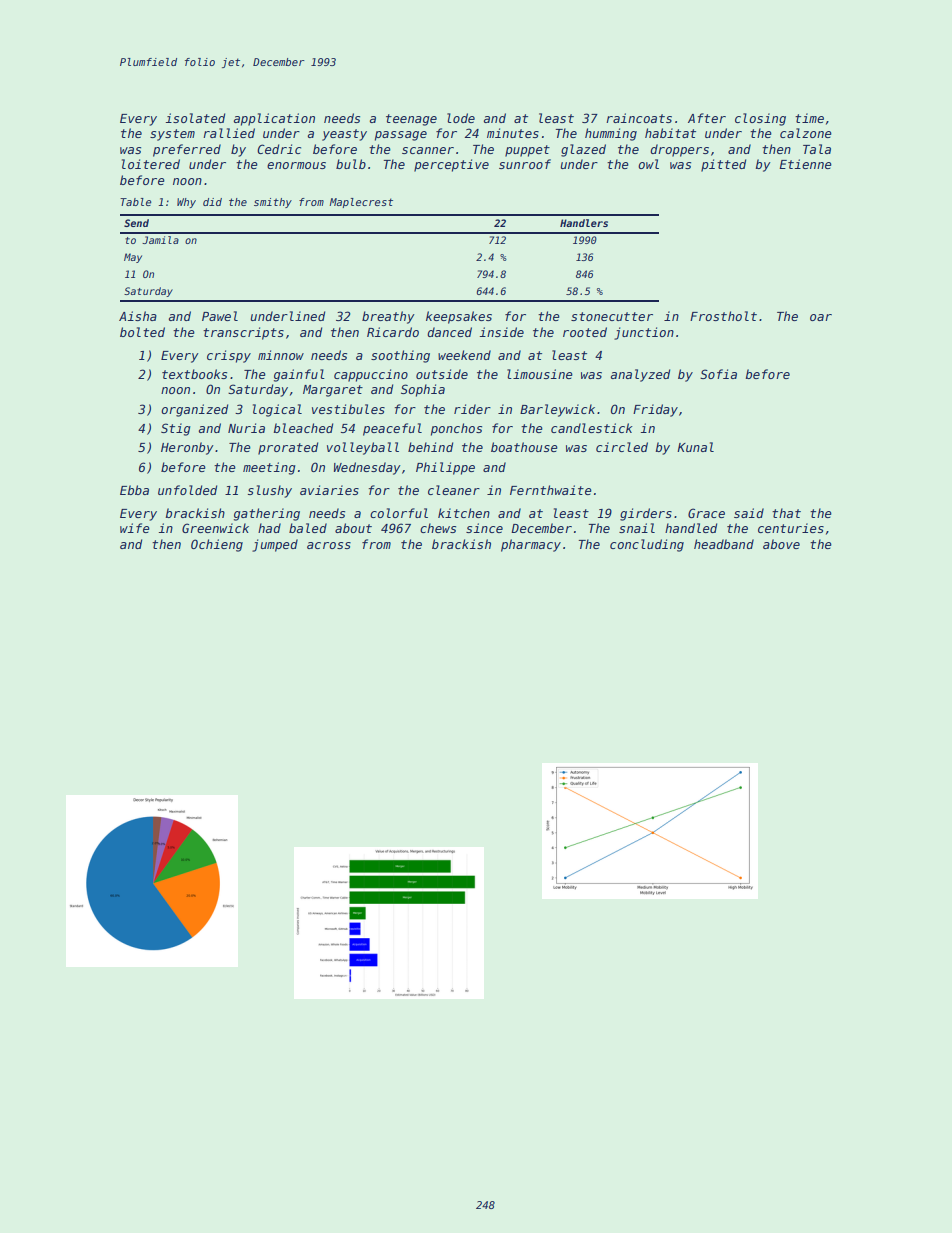 The height and width of the screenshot is (1233, 952). What do you see at coordinates (707, 118) in the screenshot?
I see `After` at bounding box center [707, 118].
